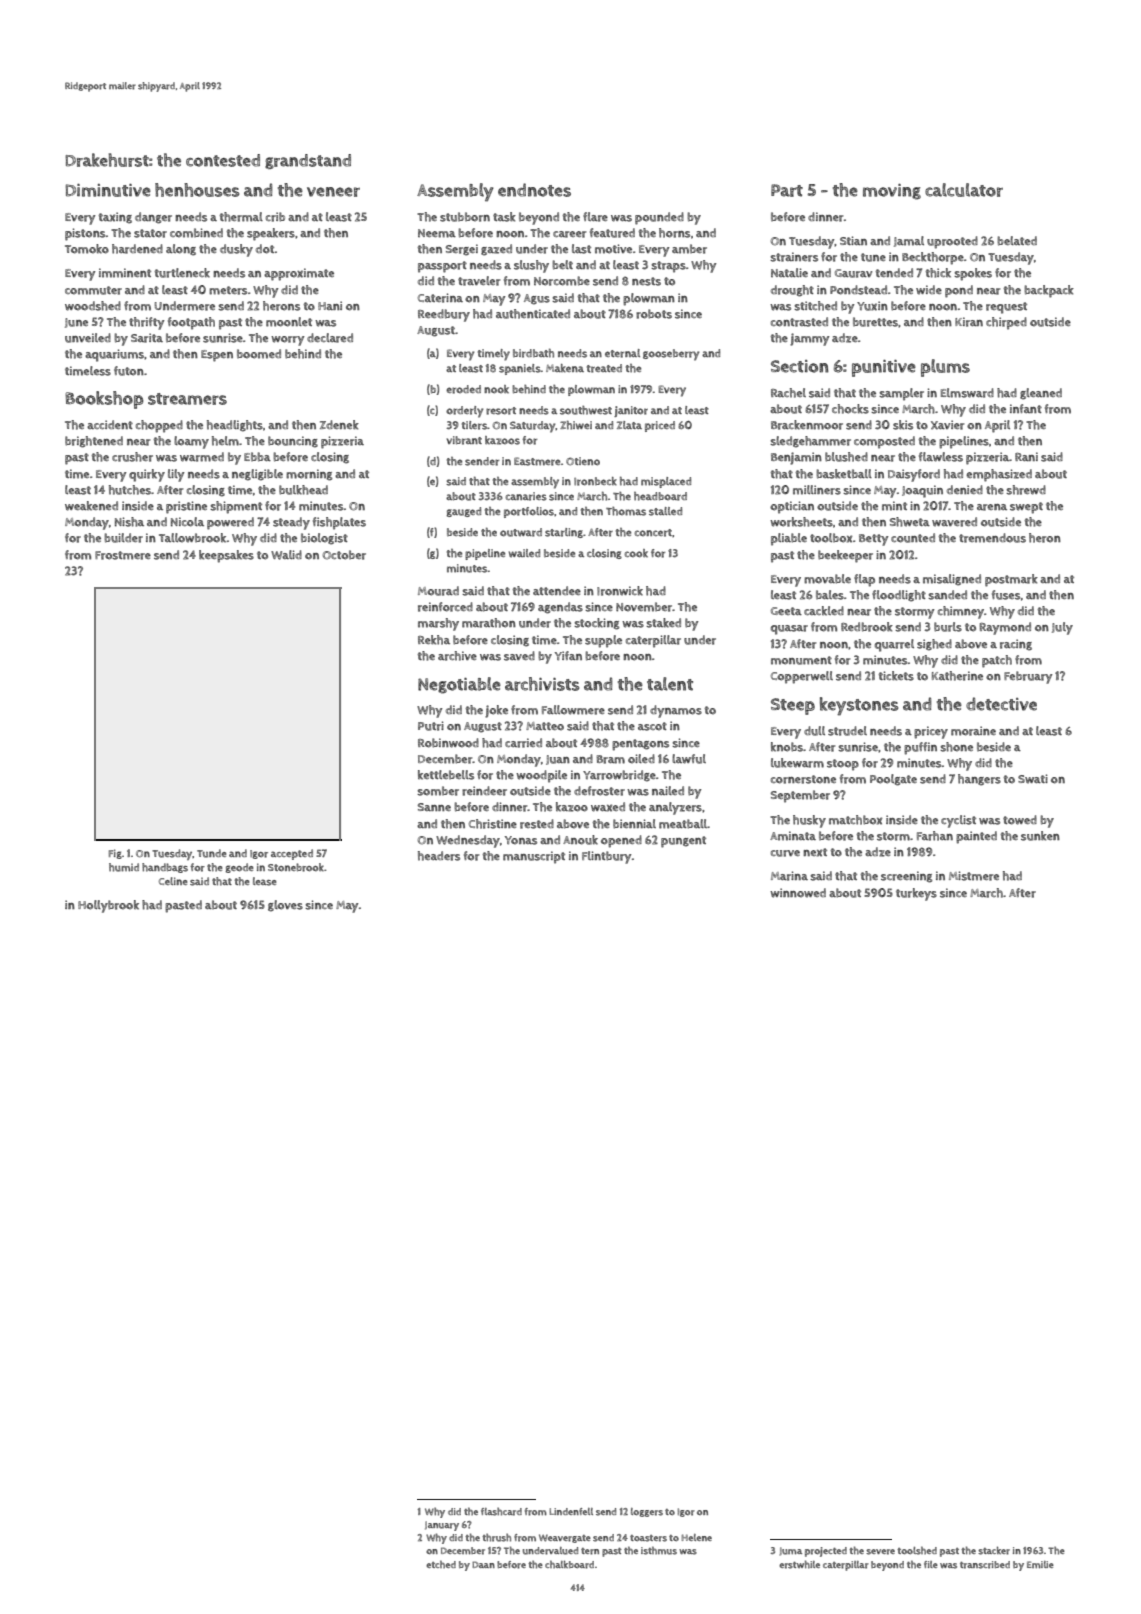 The image size is (1141, 1614). Describe the element at coordinates (626, 511) in the page. I see `Thomas` at that location.
